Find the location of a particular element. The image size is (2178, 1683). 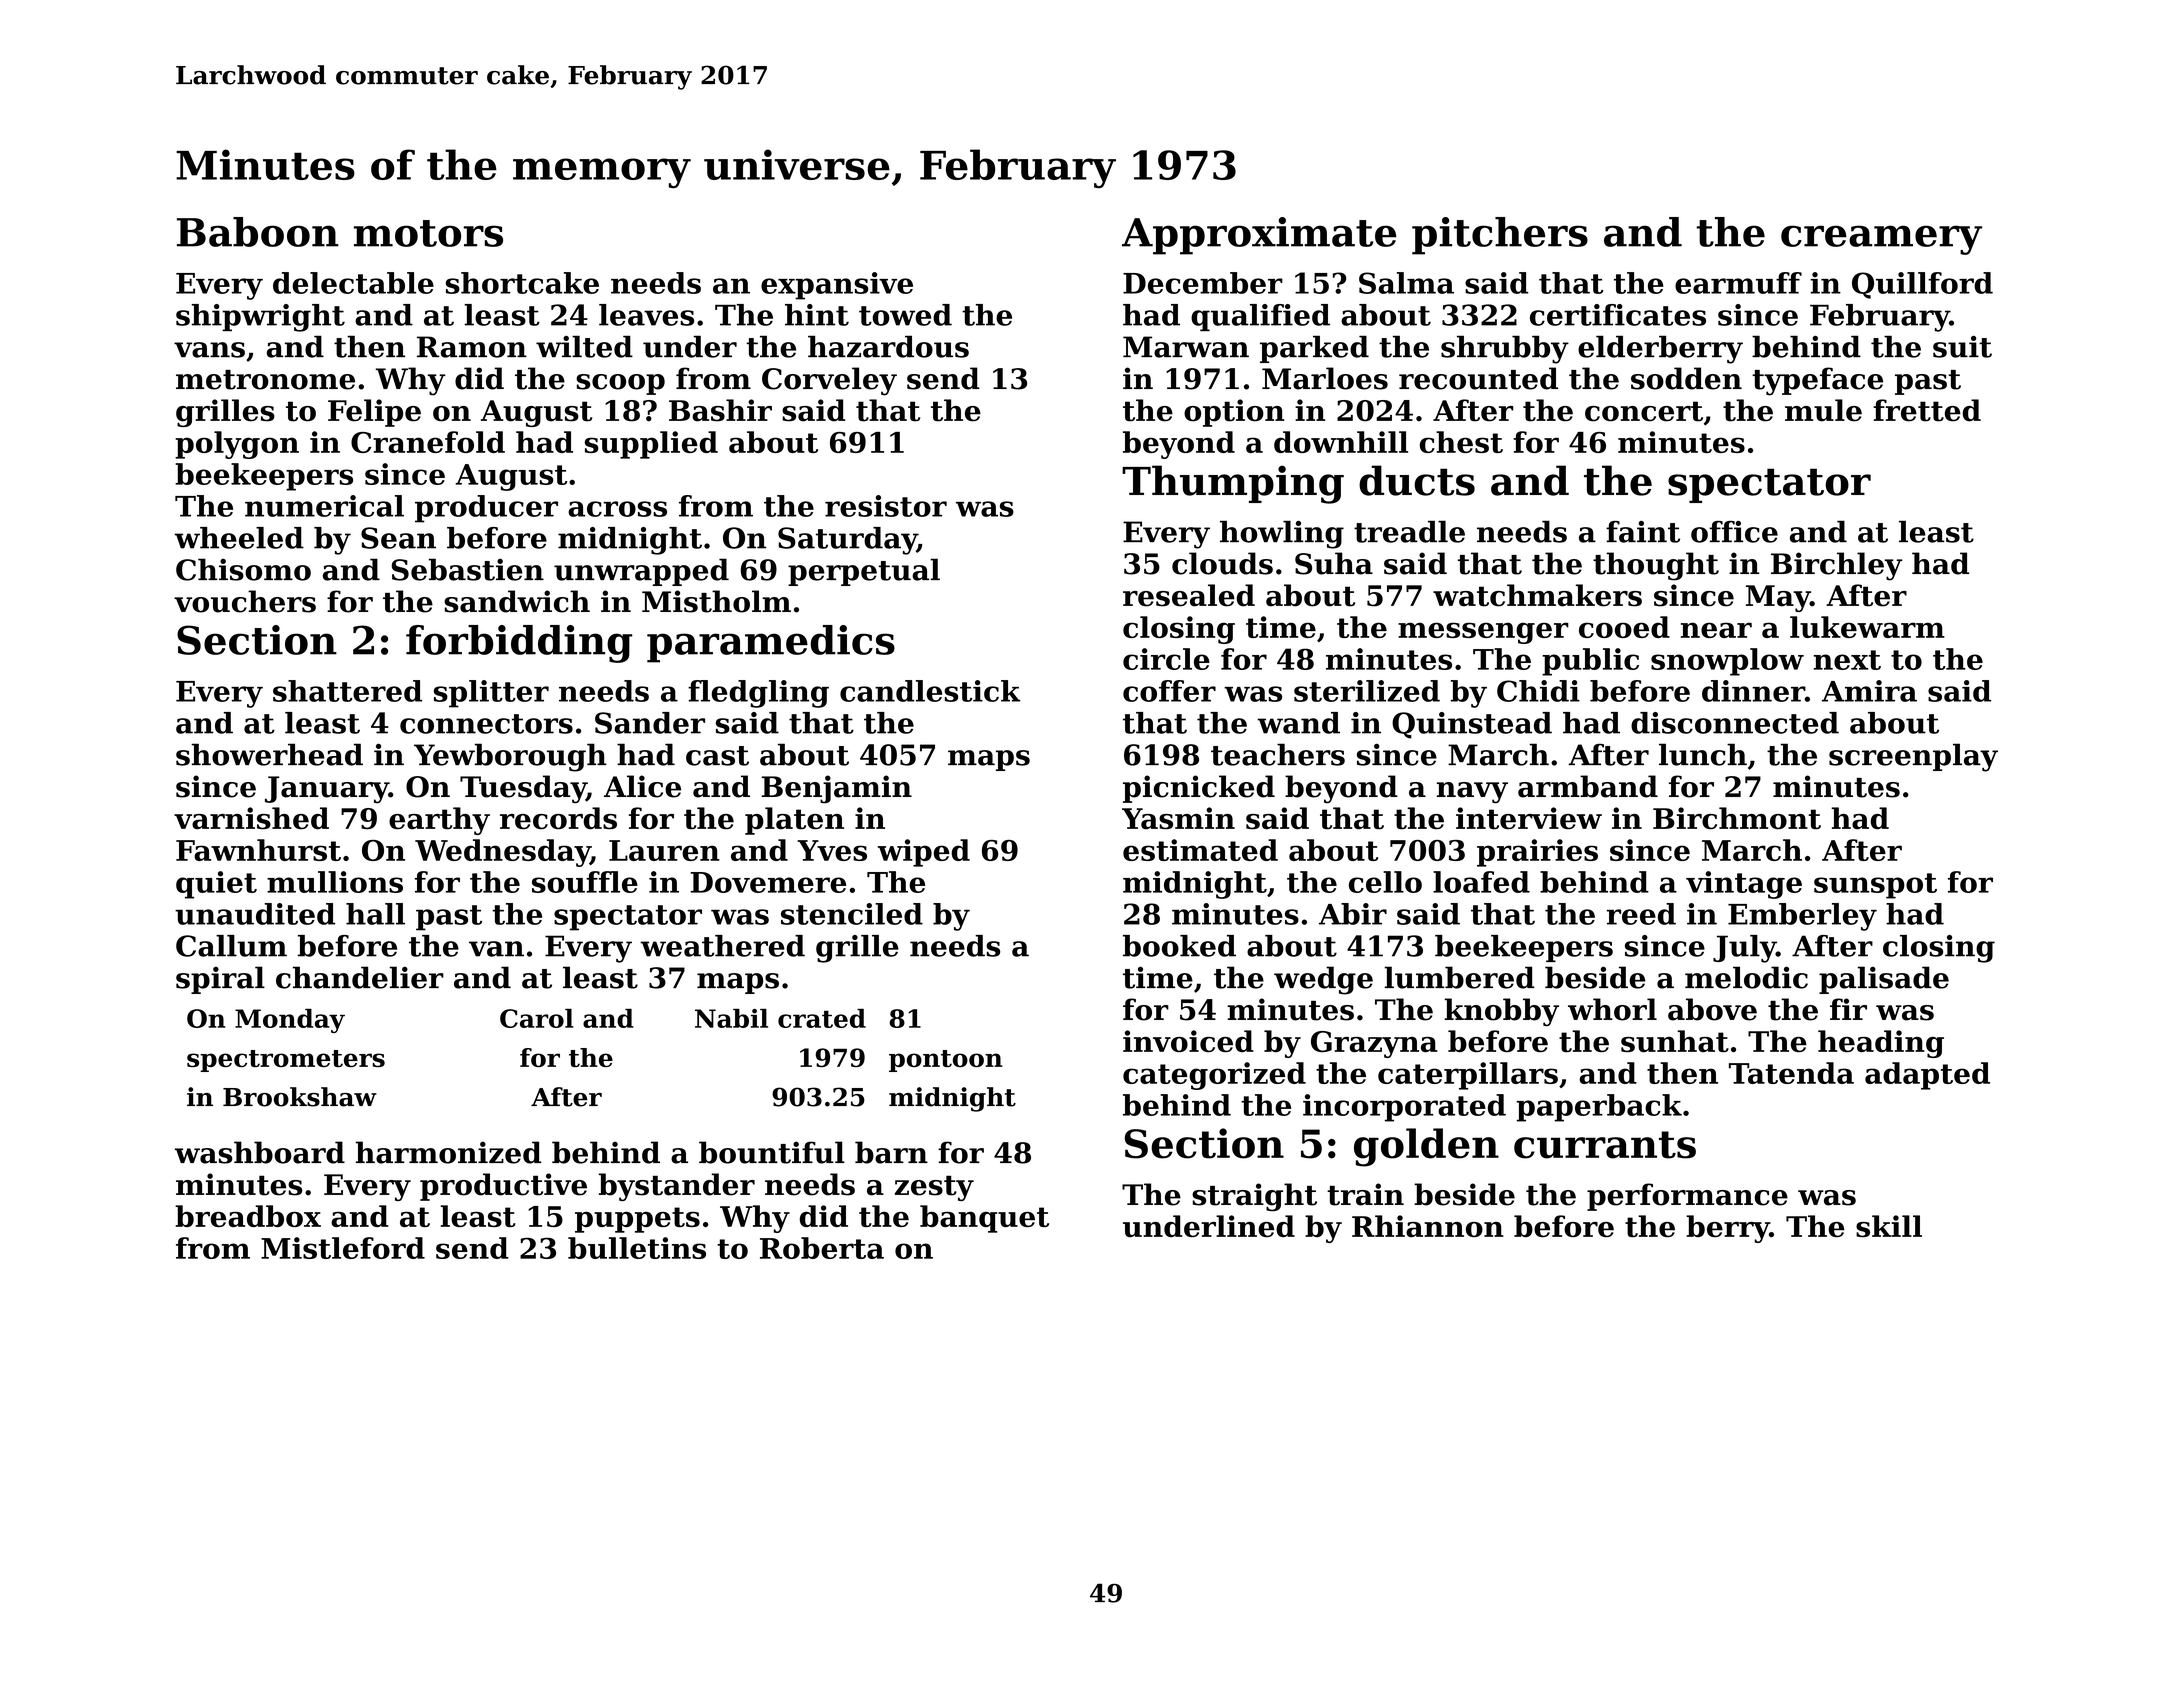

Carol is located at coordinates (537, 1018).
